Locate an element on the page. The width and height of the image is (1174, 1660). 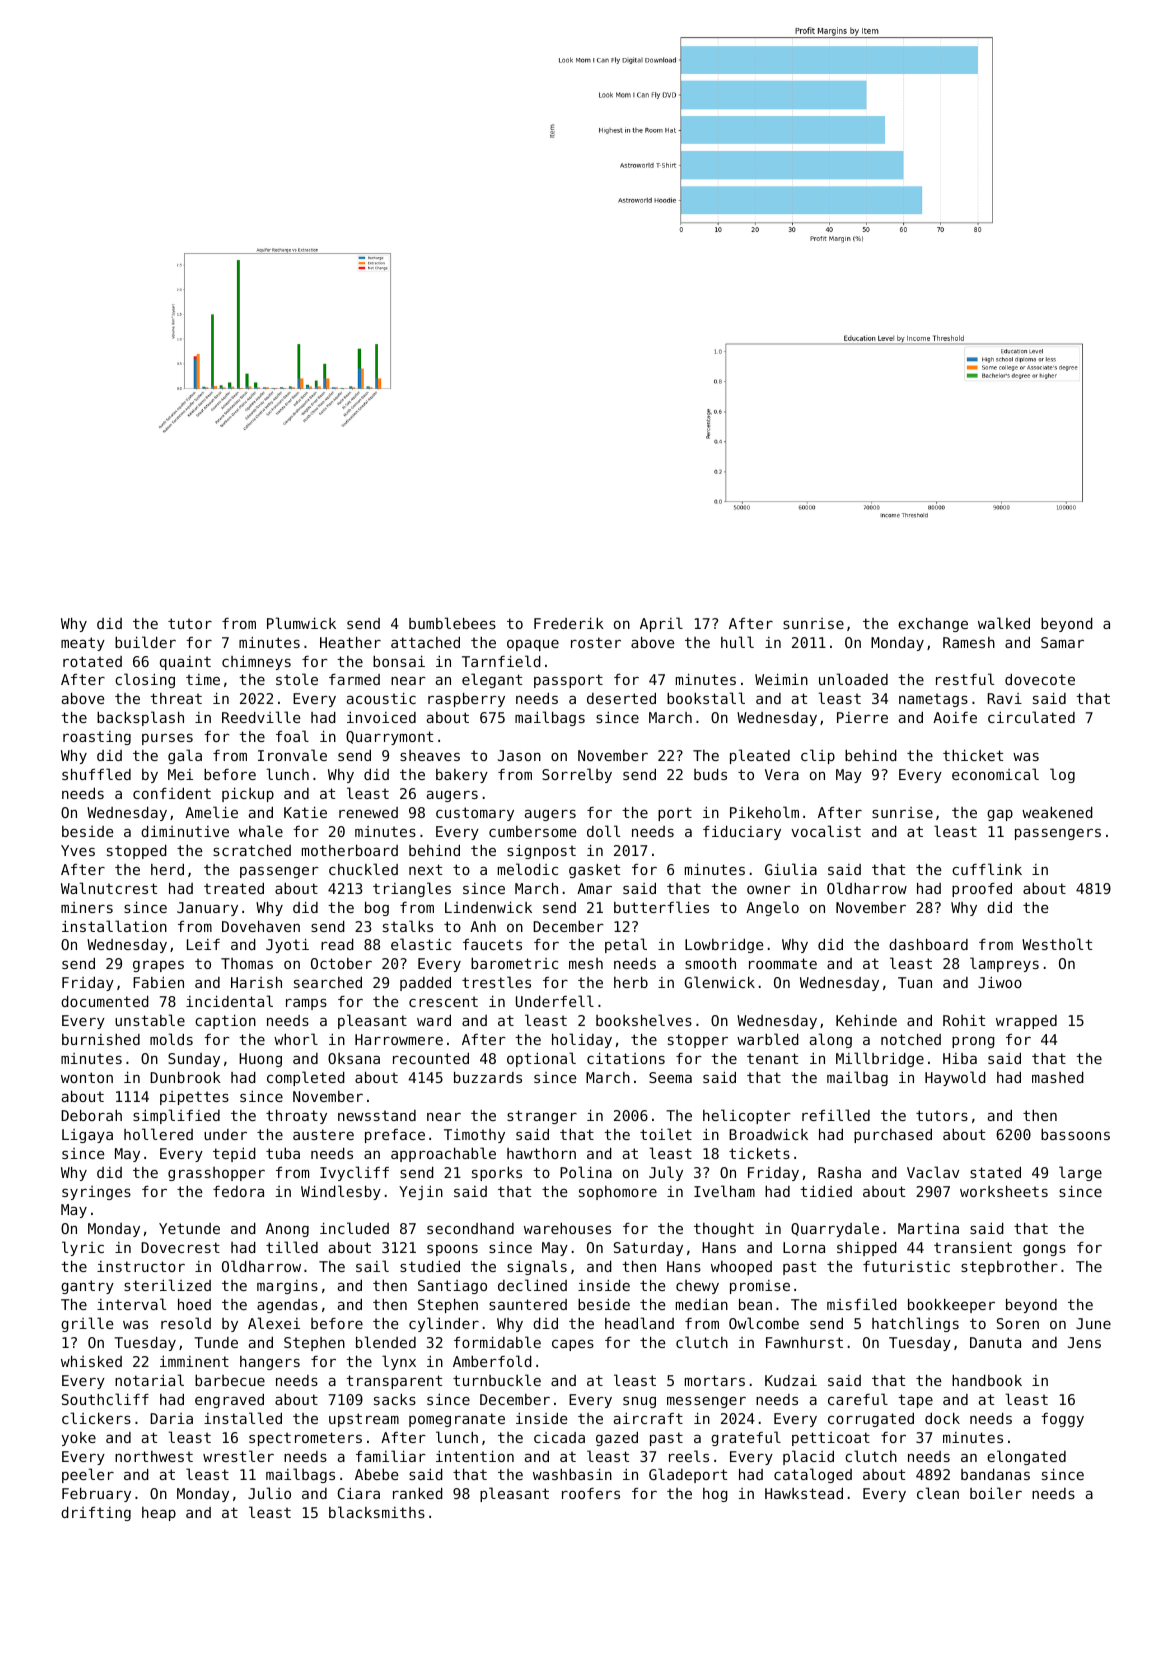
tickets is located at coordinates (759, 1153).
